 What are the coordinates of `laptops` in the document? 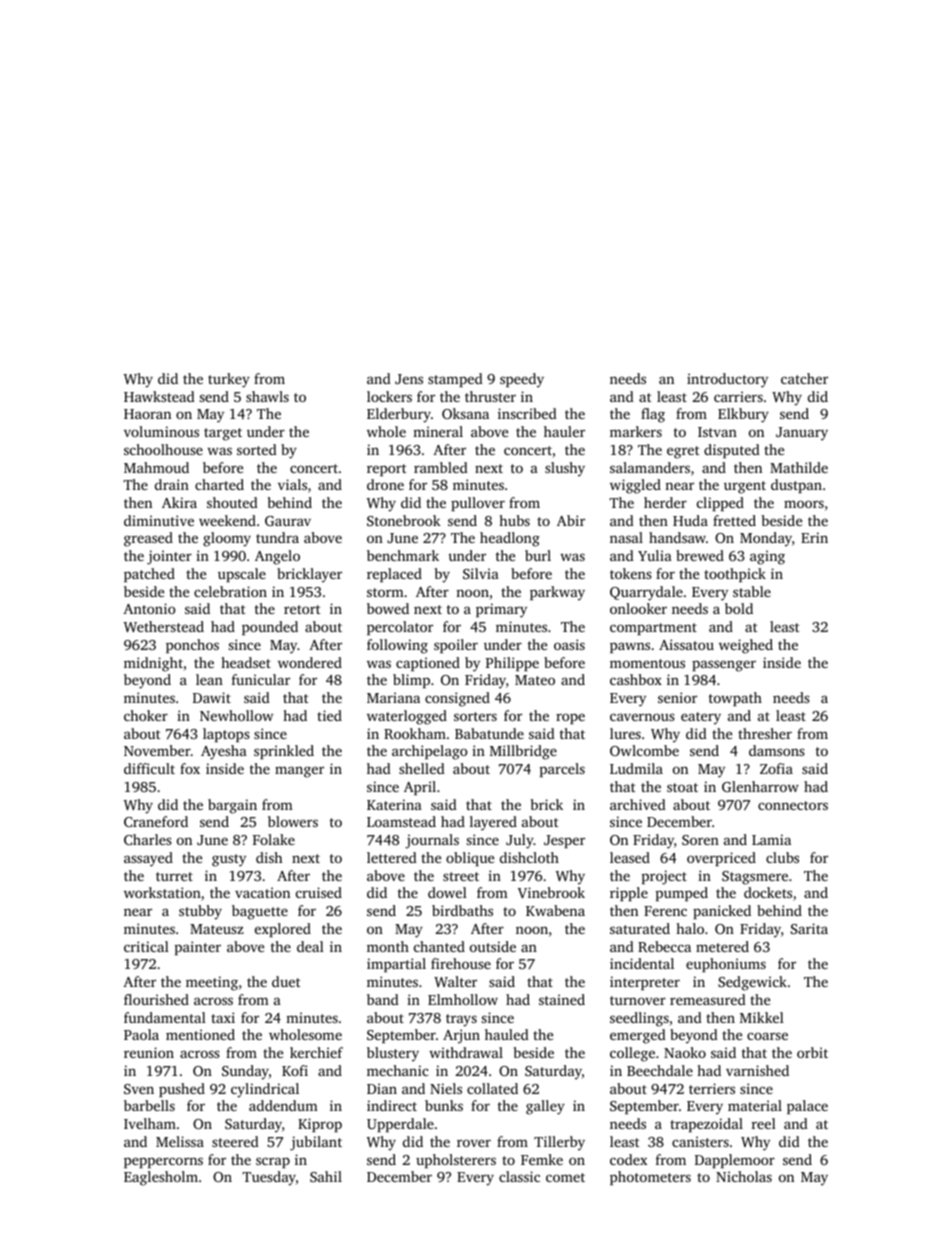 It's located at (226, 735).
